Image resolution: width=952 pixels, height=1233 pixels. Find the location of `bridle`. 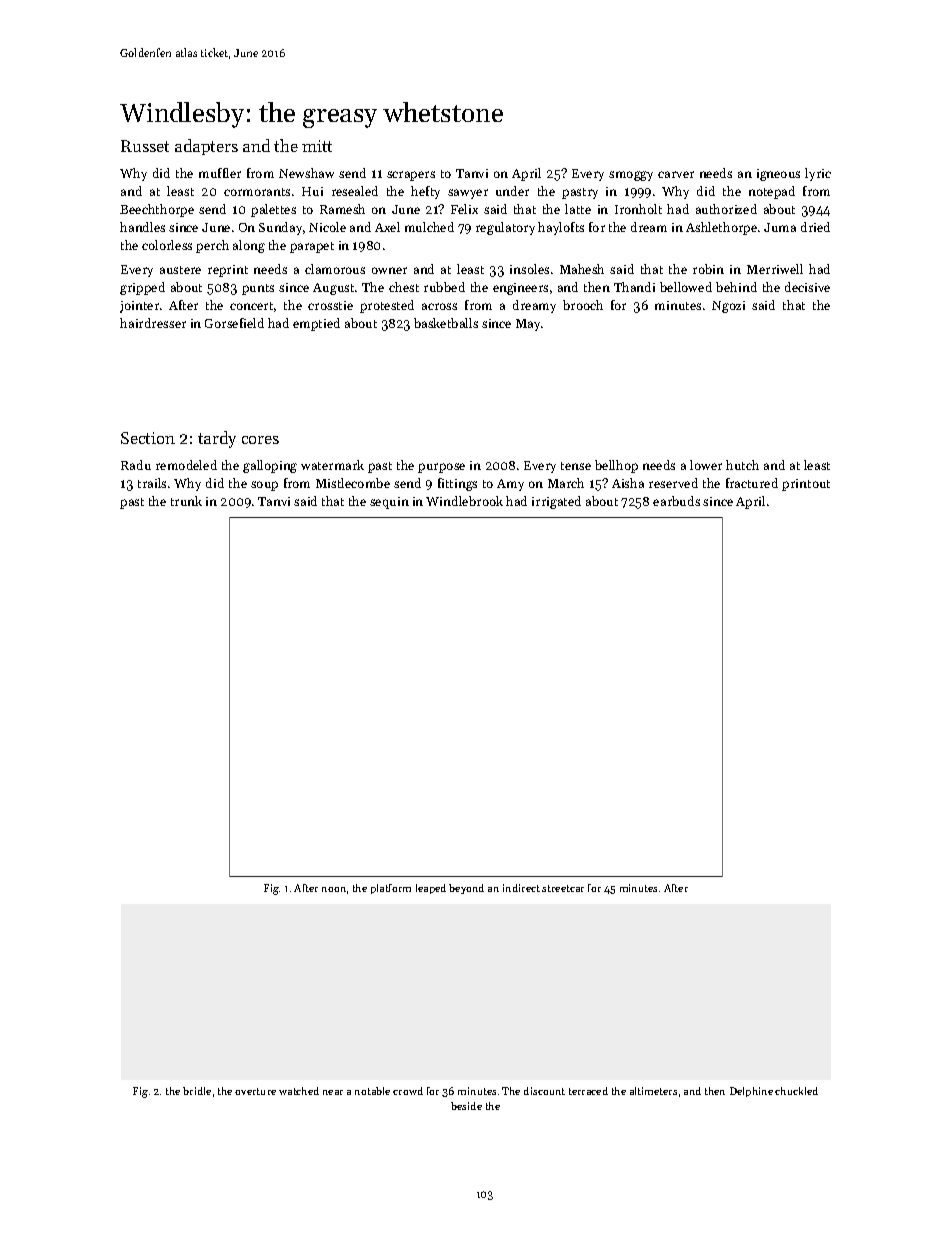

bridle is located at coordinates (197, 1091).
